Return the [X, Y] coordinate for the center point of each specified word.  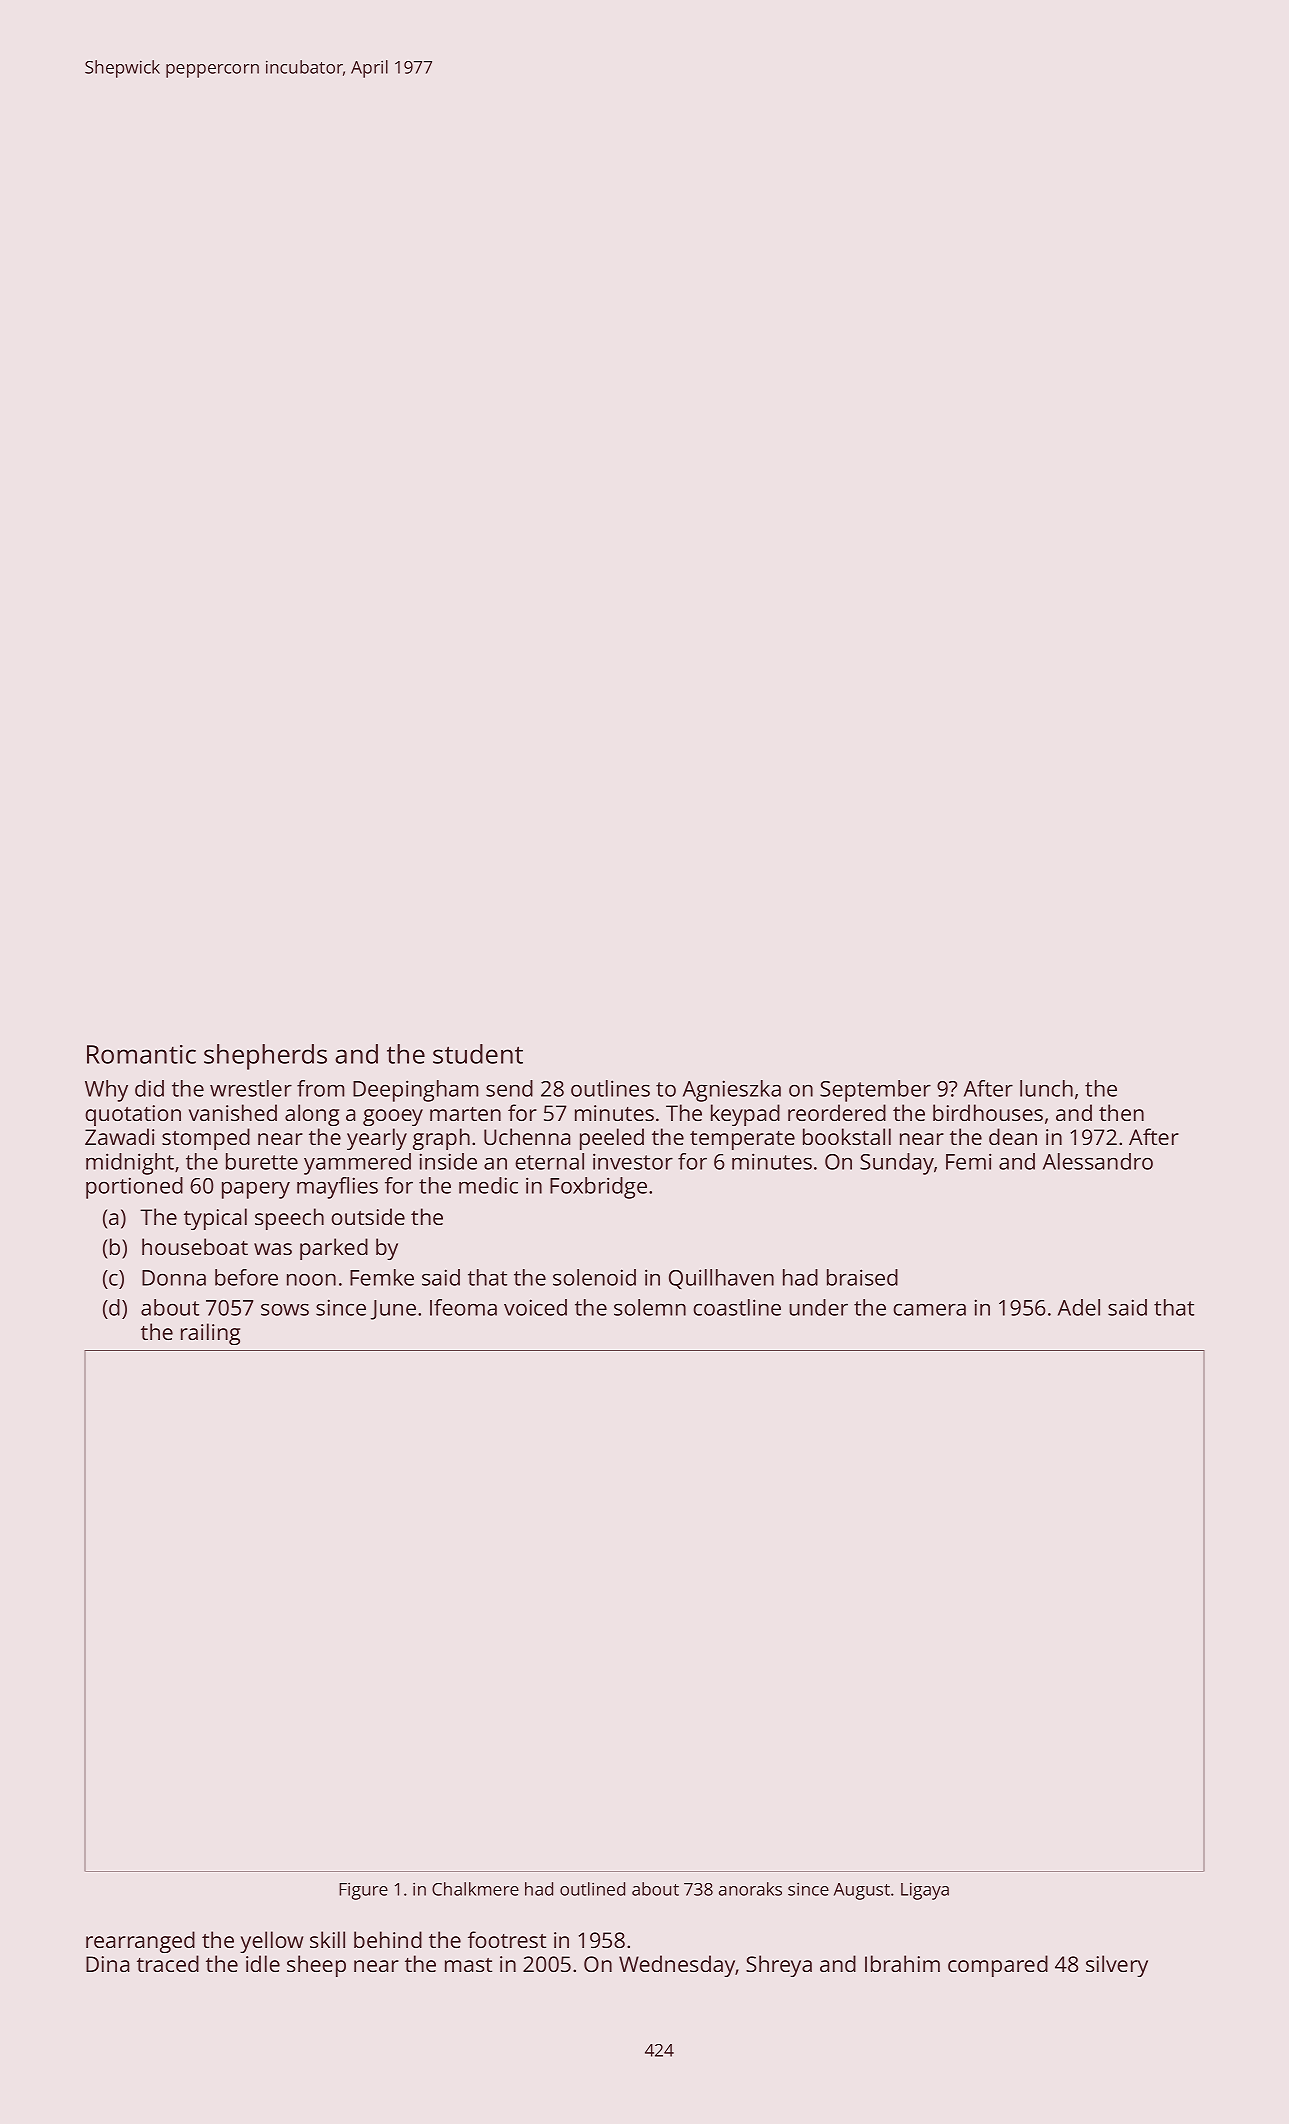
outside [368, 1216]
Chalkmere [475, 1889]
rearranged [140, 1942]
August [862, 1891]
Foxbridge [598, 1188]
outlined [592, 1889]
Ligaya [925, 1891]
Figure [363, 1891]
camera [929, 1309]
